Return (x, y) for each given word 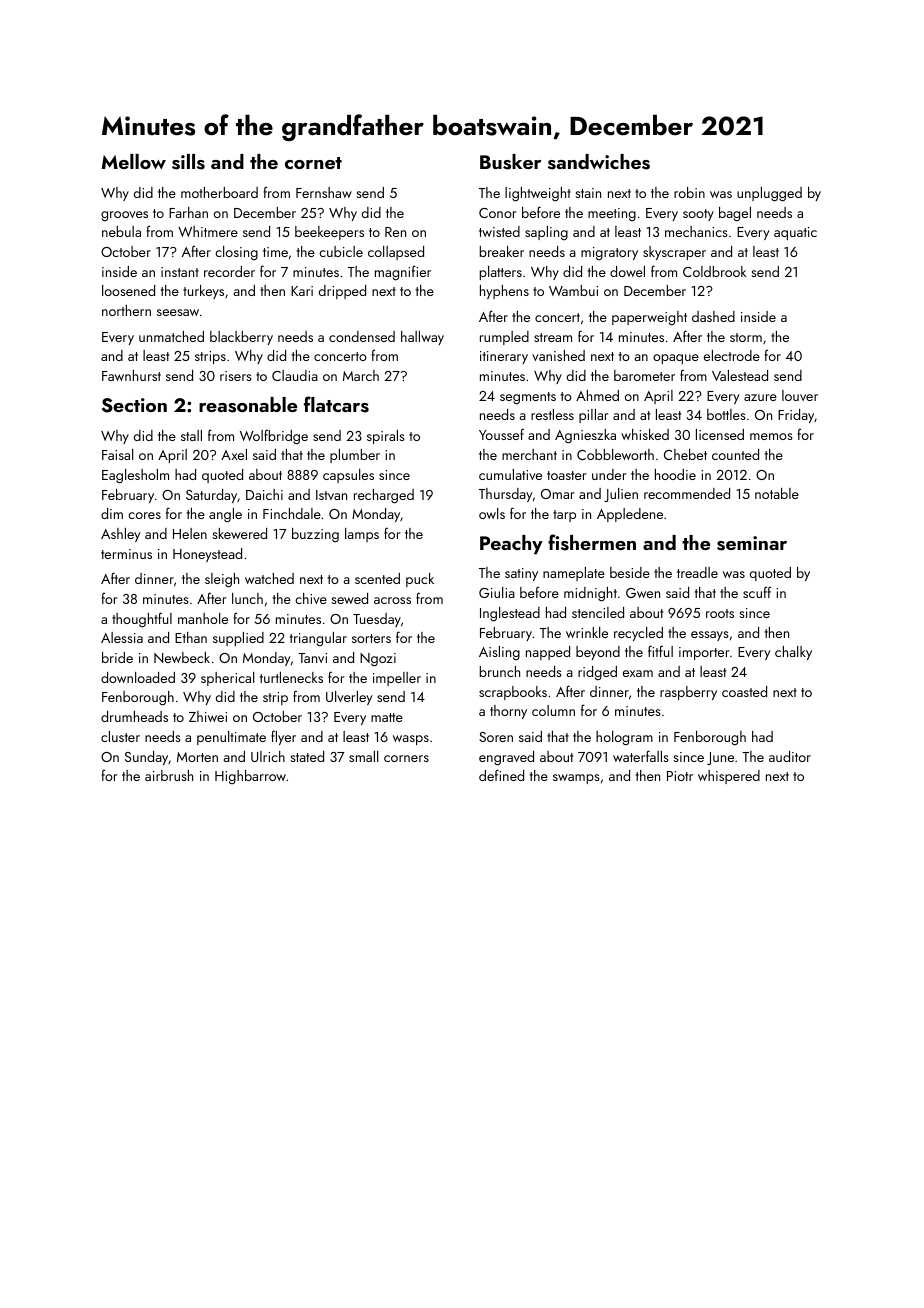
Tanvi (312, 658)
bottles (726, 414)
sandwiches (599, 162)
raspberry (688, 693)
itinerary (504, 357)
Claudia (295, 375)
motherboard (219, 192)
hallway (422, 338)
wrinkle (587, 632)
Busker (510, 162)
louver (800, 395)
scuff (757, 592)
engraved (506, 758)
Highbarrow (250, 777)
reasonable (248, 405)
